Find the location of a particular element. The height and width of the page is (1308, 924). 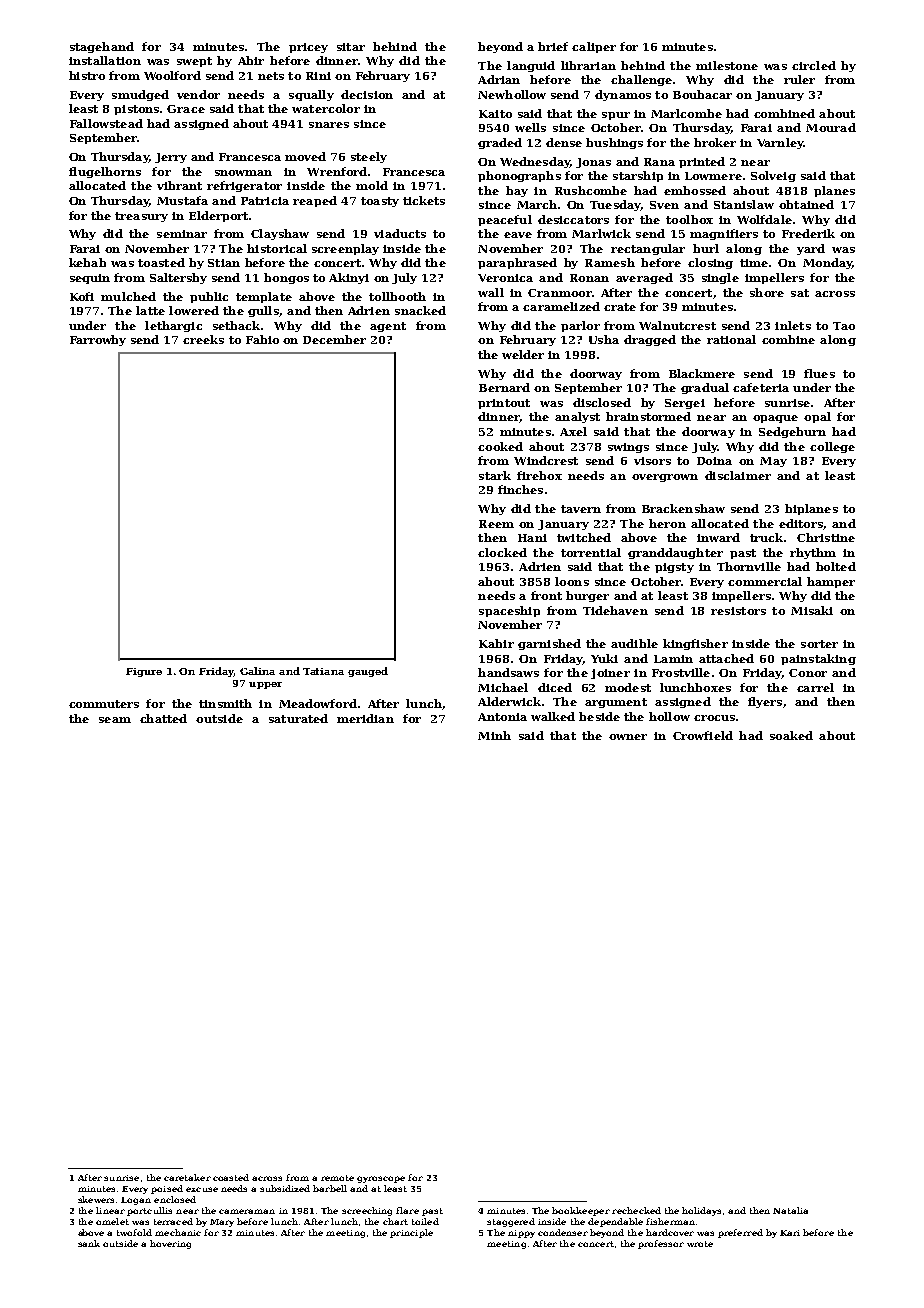

Minh is located at coordinates (494, 735).
